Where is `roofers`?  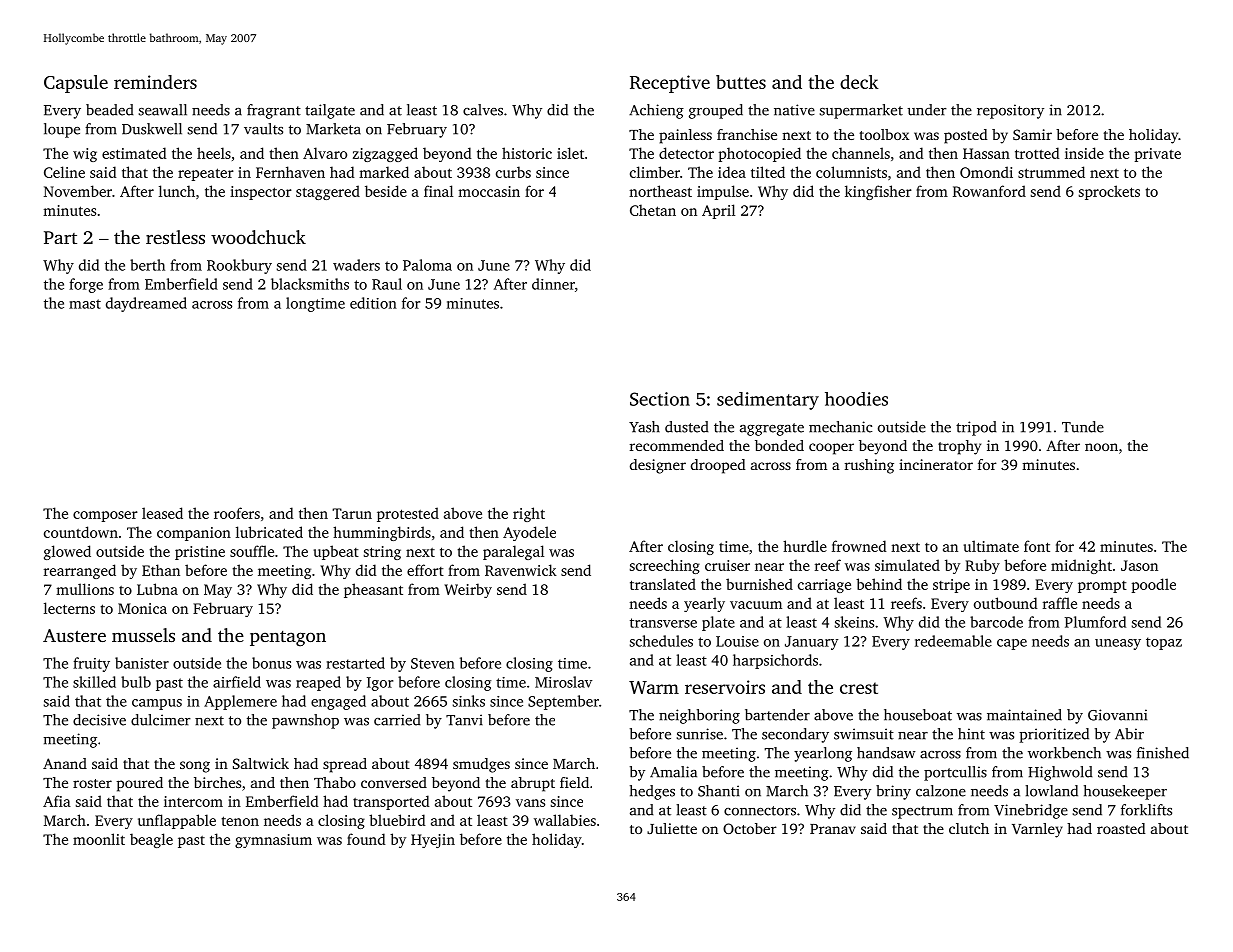 roofers is located at coordinates (237, 513).
